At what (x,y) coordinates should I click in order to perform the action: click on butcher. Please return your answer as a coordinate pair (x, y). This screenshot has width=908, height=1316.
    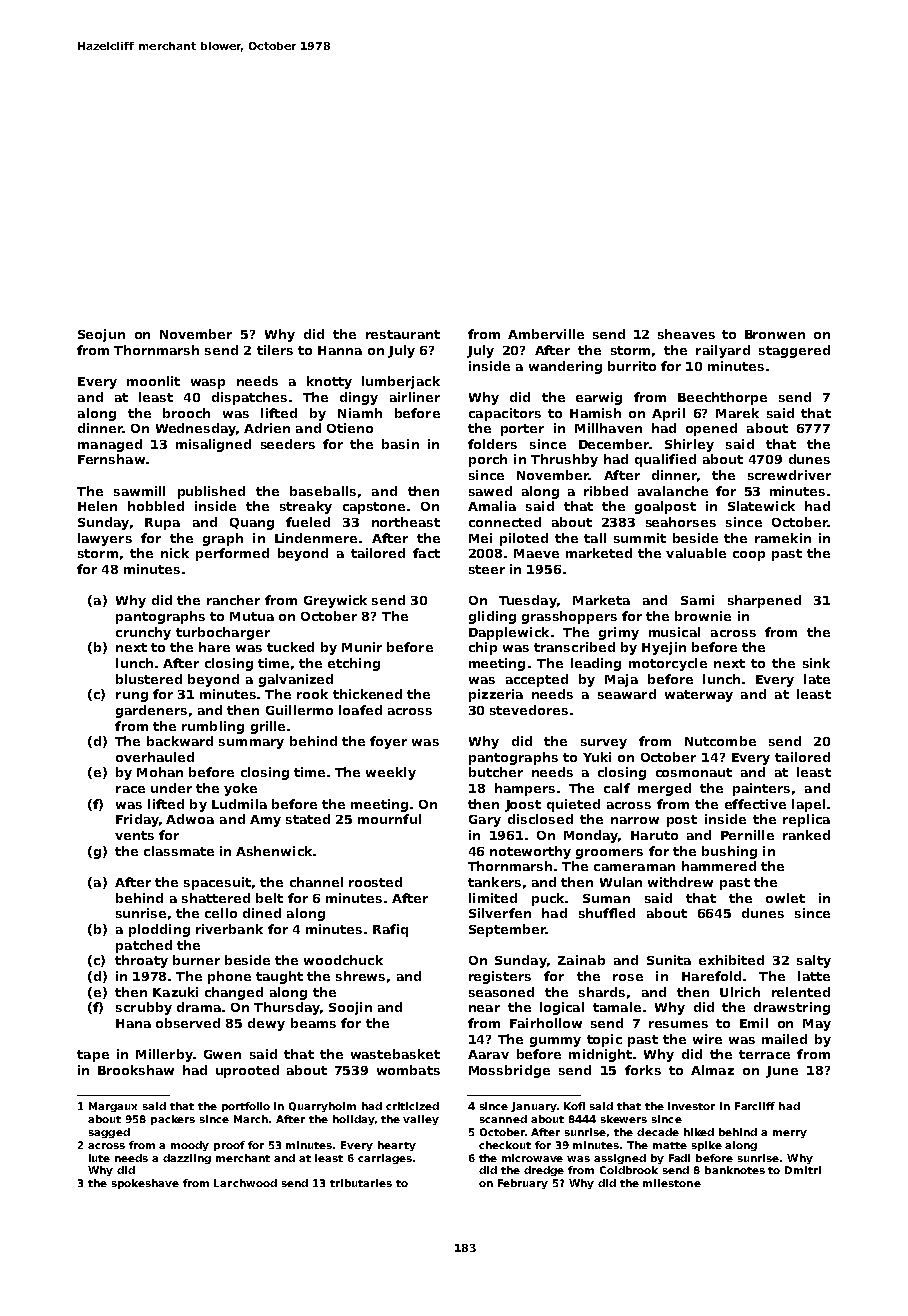
    Looking at the image, I should click on (496, 772).
